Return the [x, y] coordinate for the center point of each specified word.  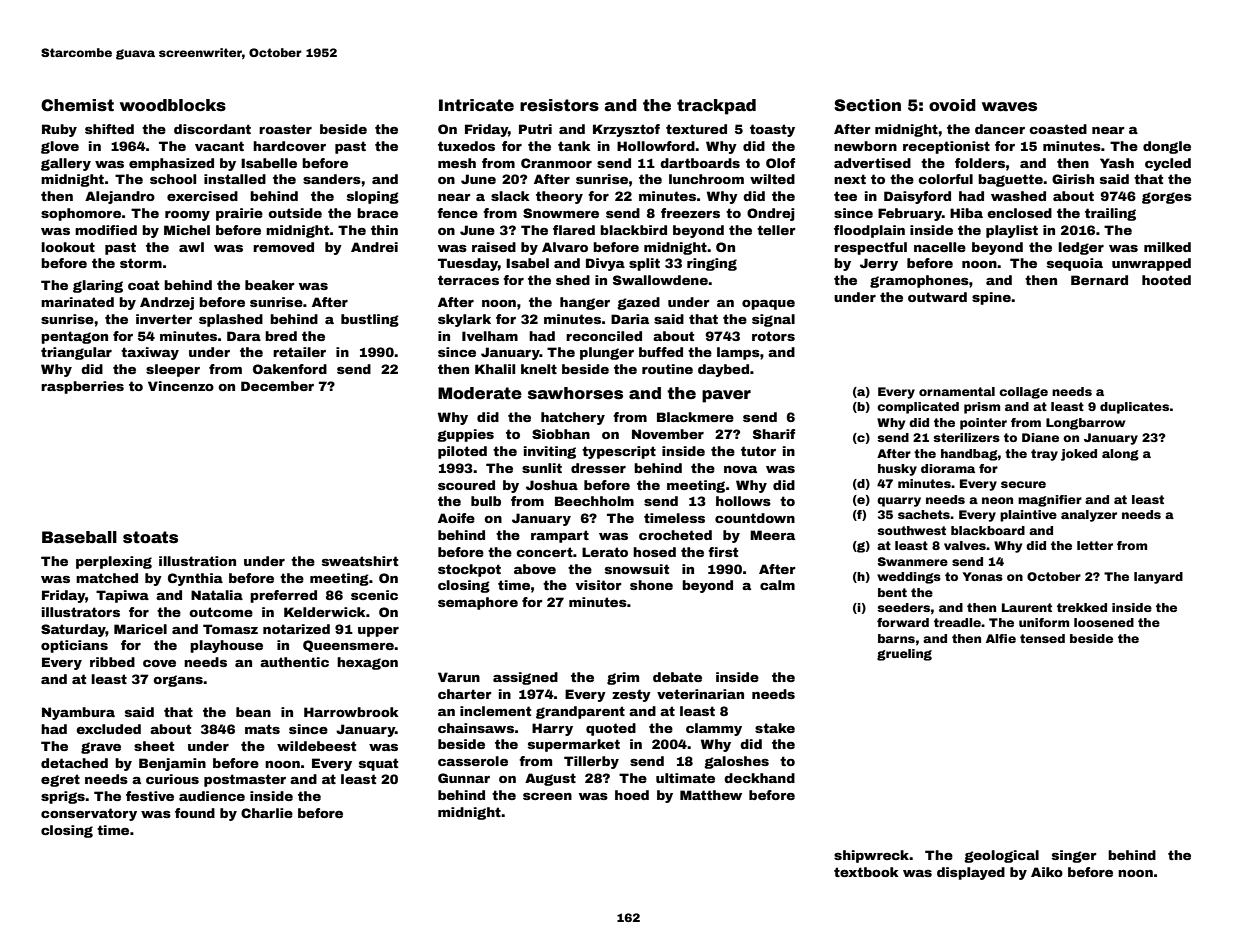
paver [726, 396]
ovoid [952, 105]
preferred [283, 596]
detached [74, 763]
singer [1074, 856]
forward [903, 622]
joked [1079, 455]
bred [281, 336]
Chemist [77, 105]
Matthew [711, 795]
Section [867, 105]
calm [777, 585]
